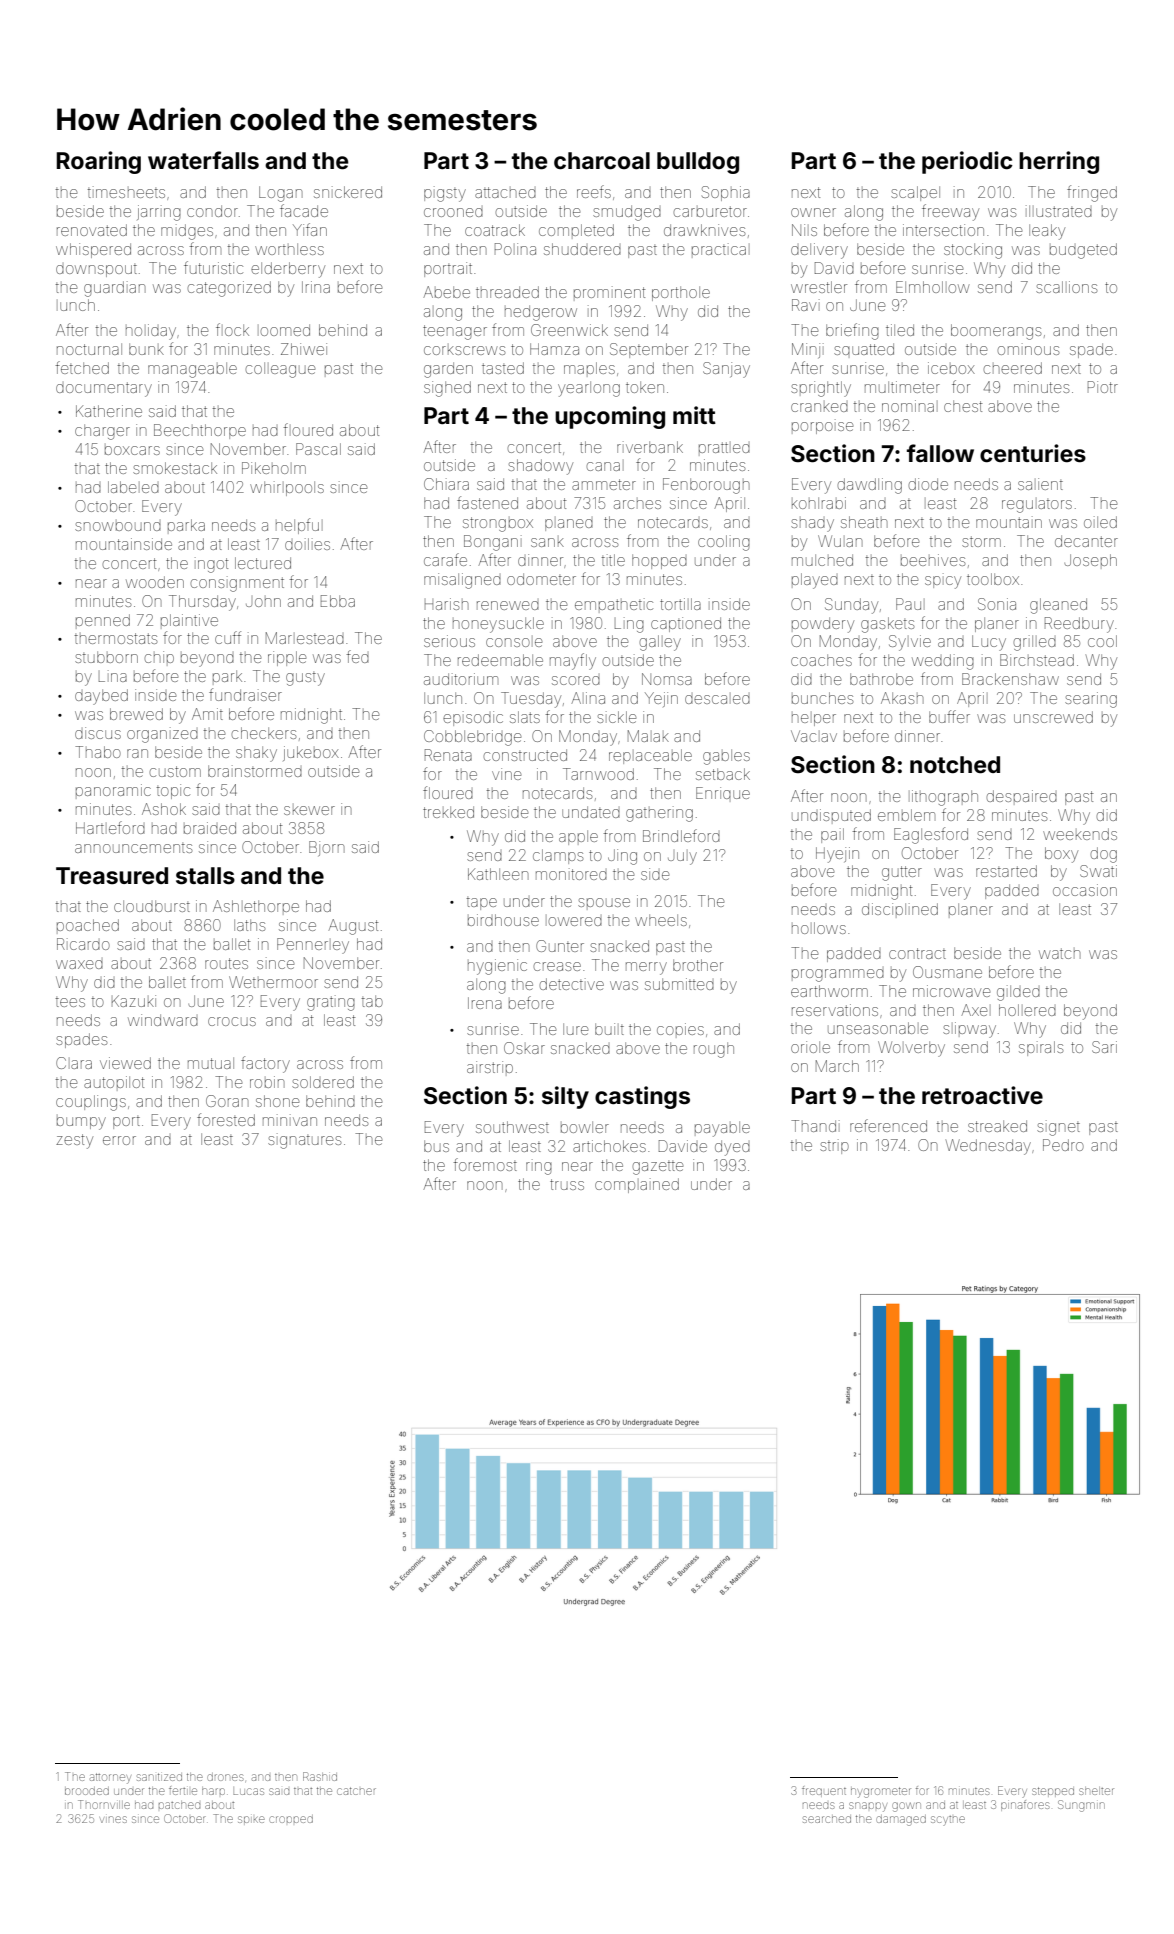 The width and height of the screenshot is (1174, 1934). What do you see at coordinates (602, 161) in the screenshot?
I see `charcoal` at bounding box center [602, 161].
